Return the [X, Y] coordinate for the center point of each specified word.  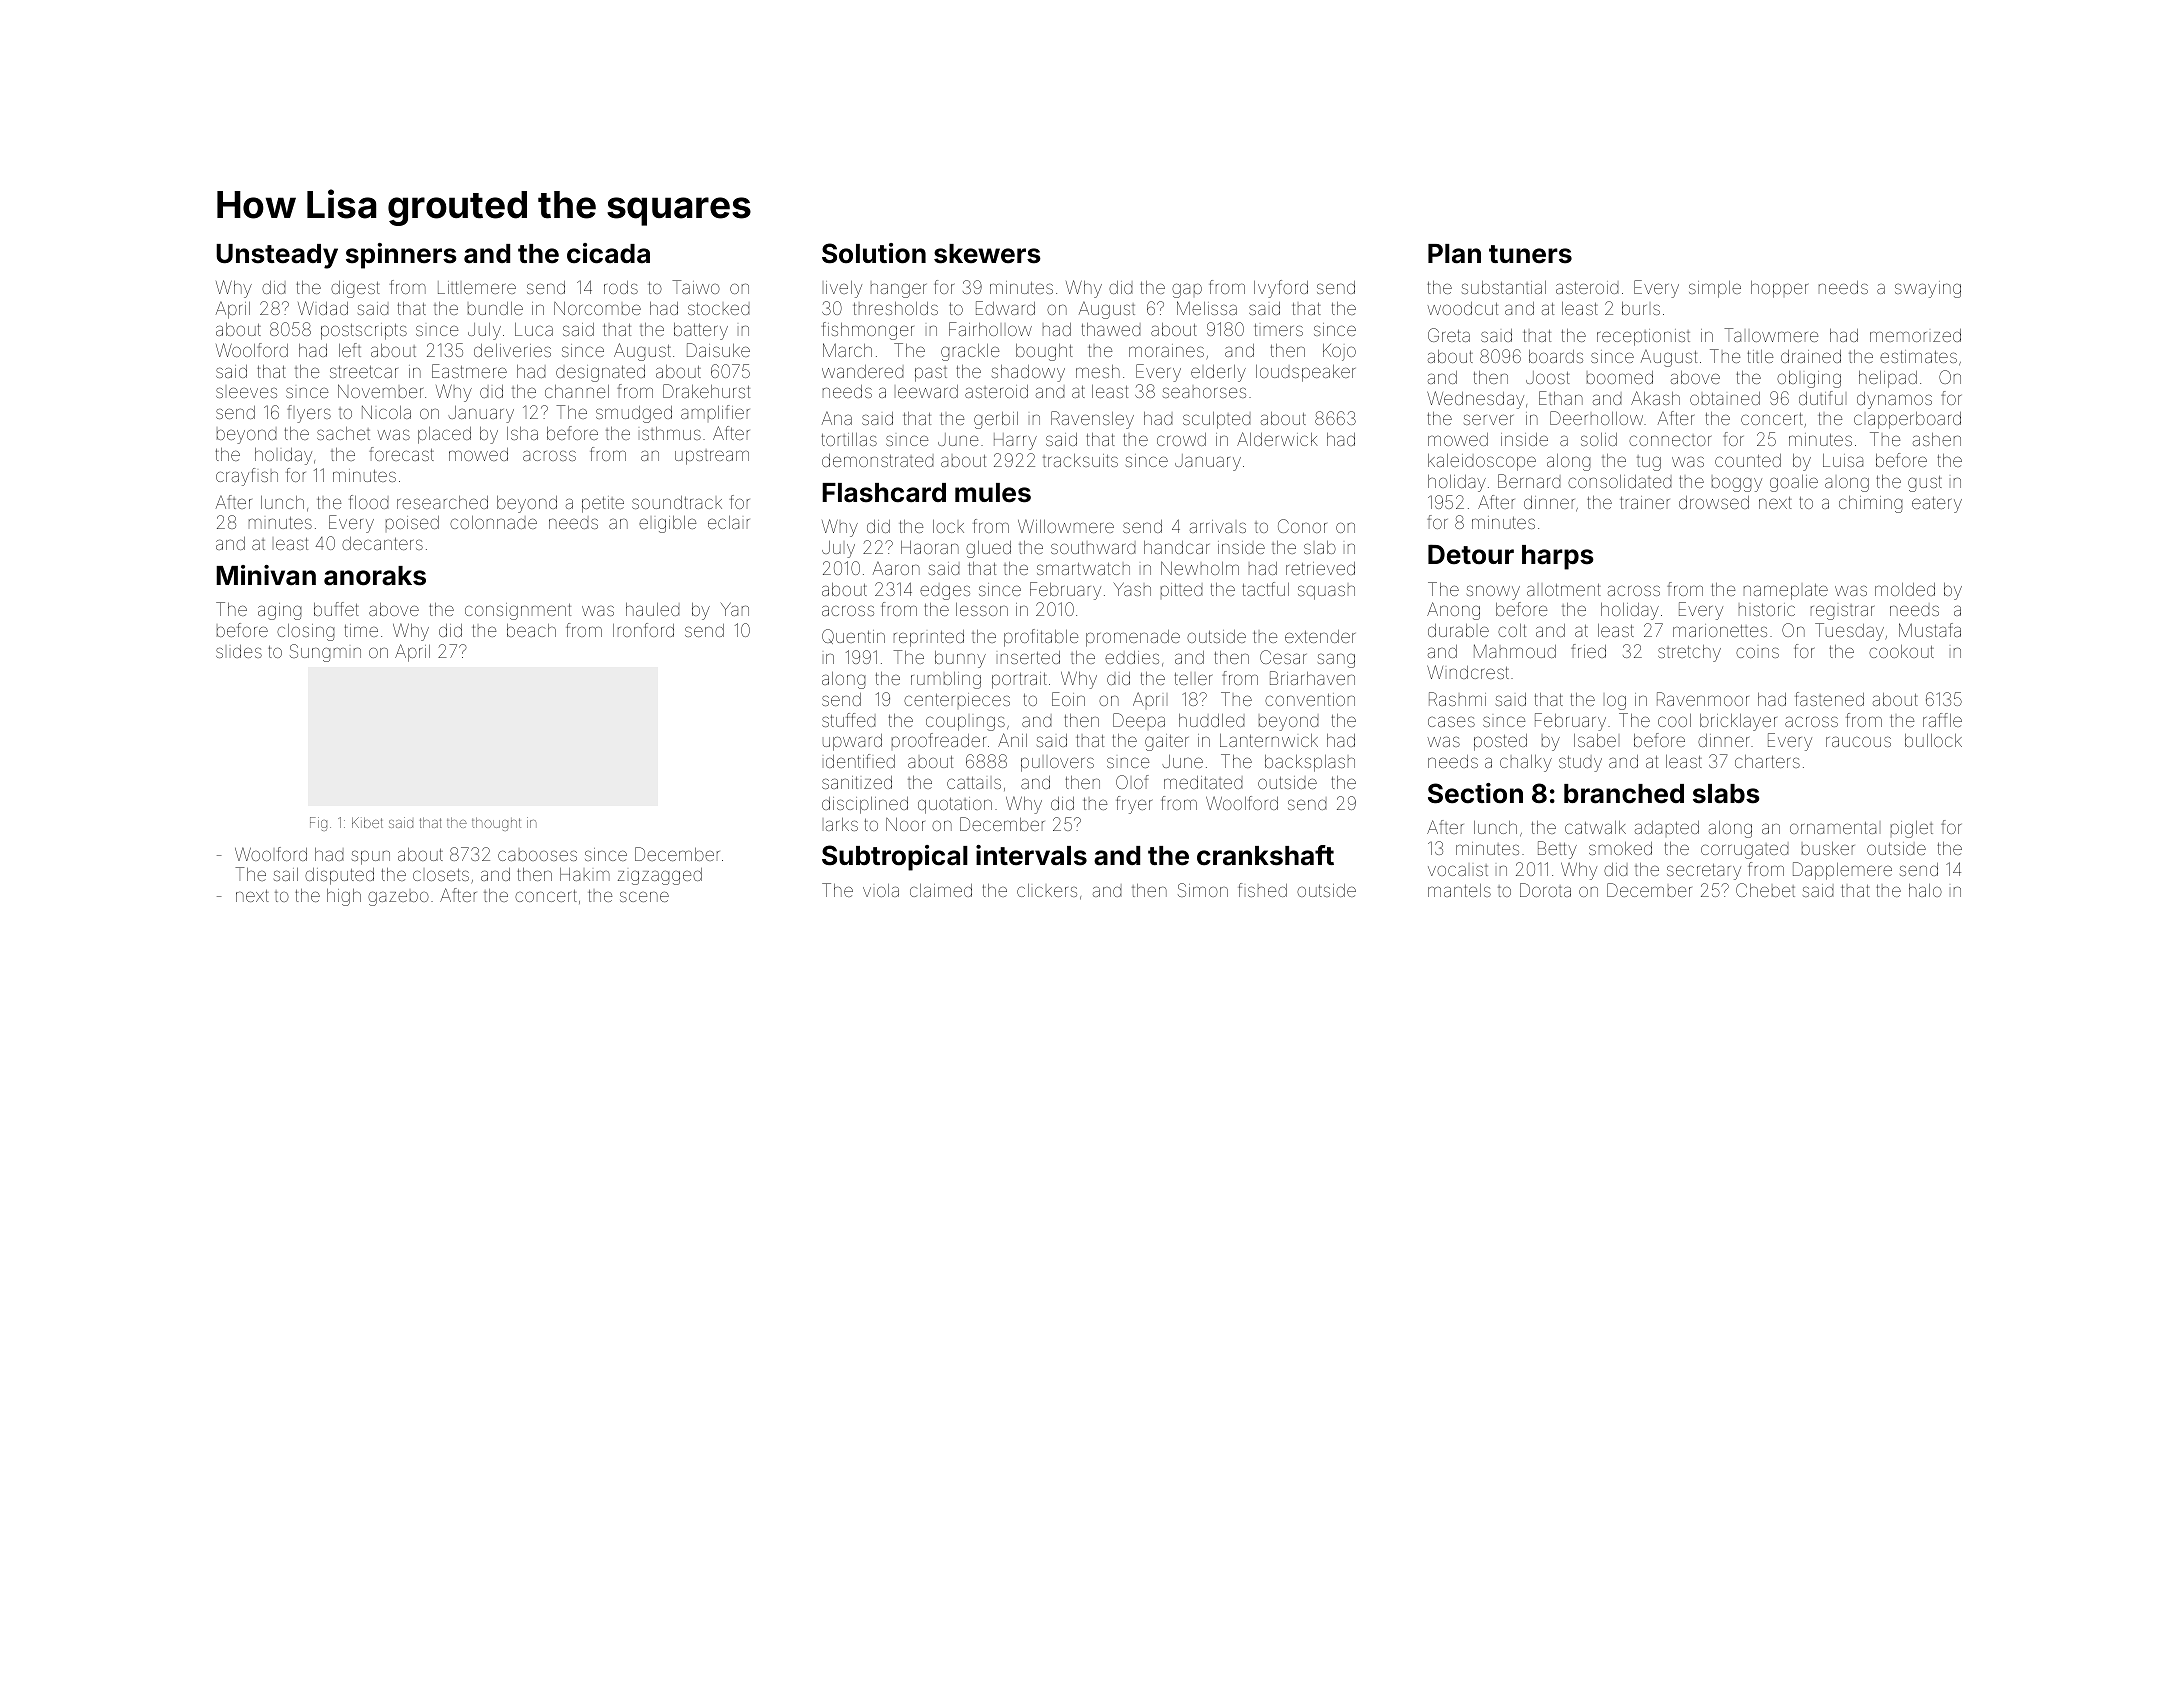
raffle [1942, 720]
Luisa [1843, 460]
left [350, 350]
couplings [965, 723]
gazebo [398, 898]
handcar [1176, 547]
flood [368, 502]
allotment [1564, 590]
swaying [1928, 289]
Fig [318, 824]
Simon [1203, 890]
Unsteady [277, 256]
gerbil [996, 420]
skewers [987, 254]
